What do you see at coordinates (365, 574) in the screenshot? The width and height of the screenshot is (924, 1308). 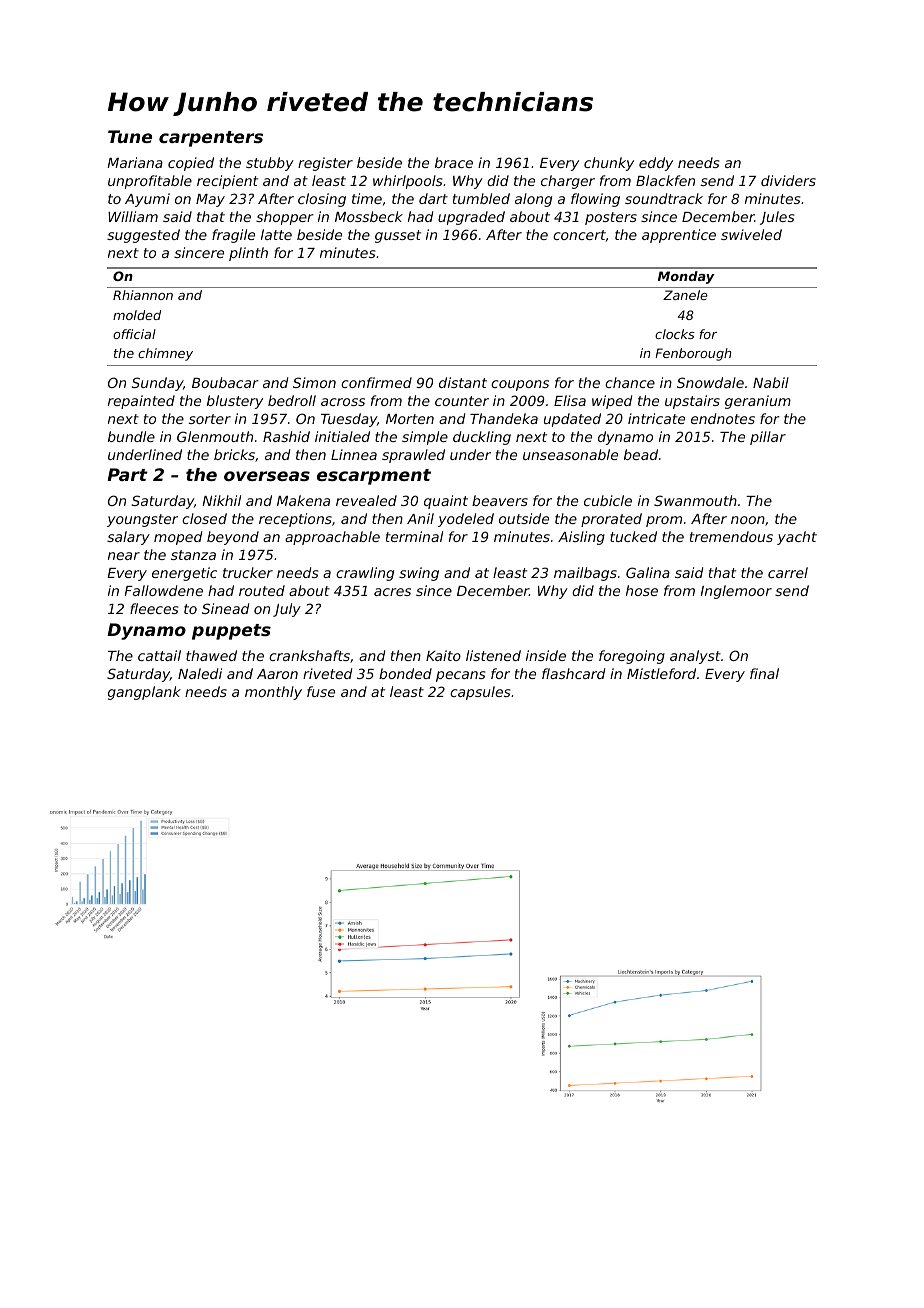 I see `crawling` at bounding box center [365, 574].
